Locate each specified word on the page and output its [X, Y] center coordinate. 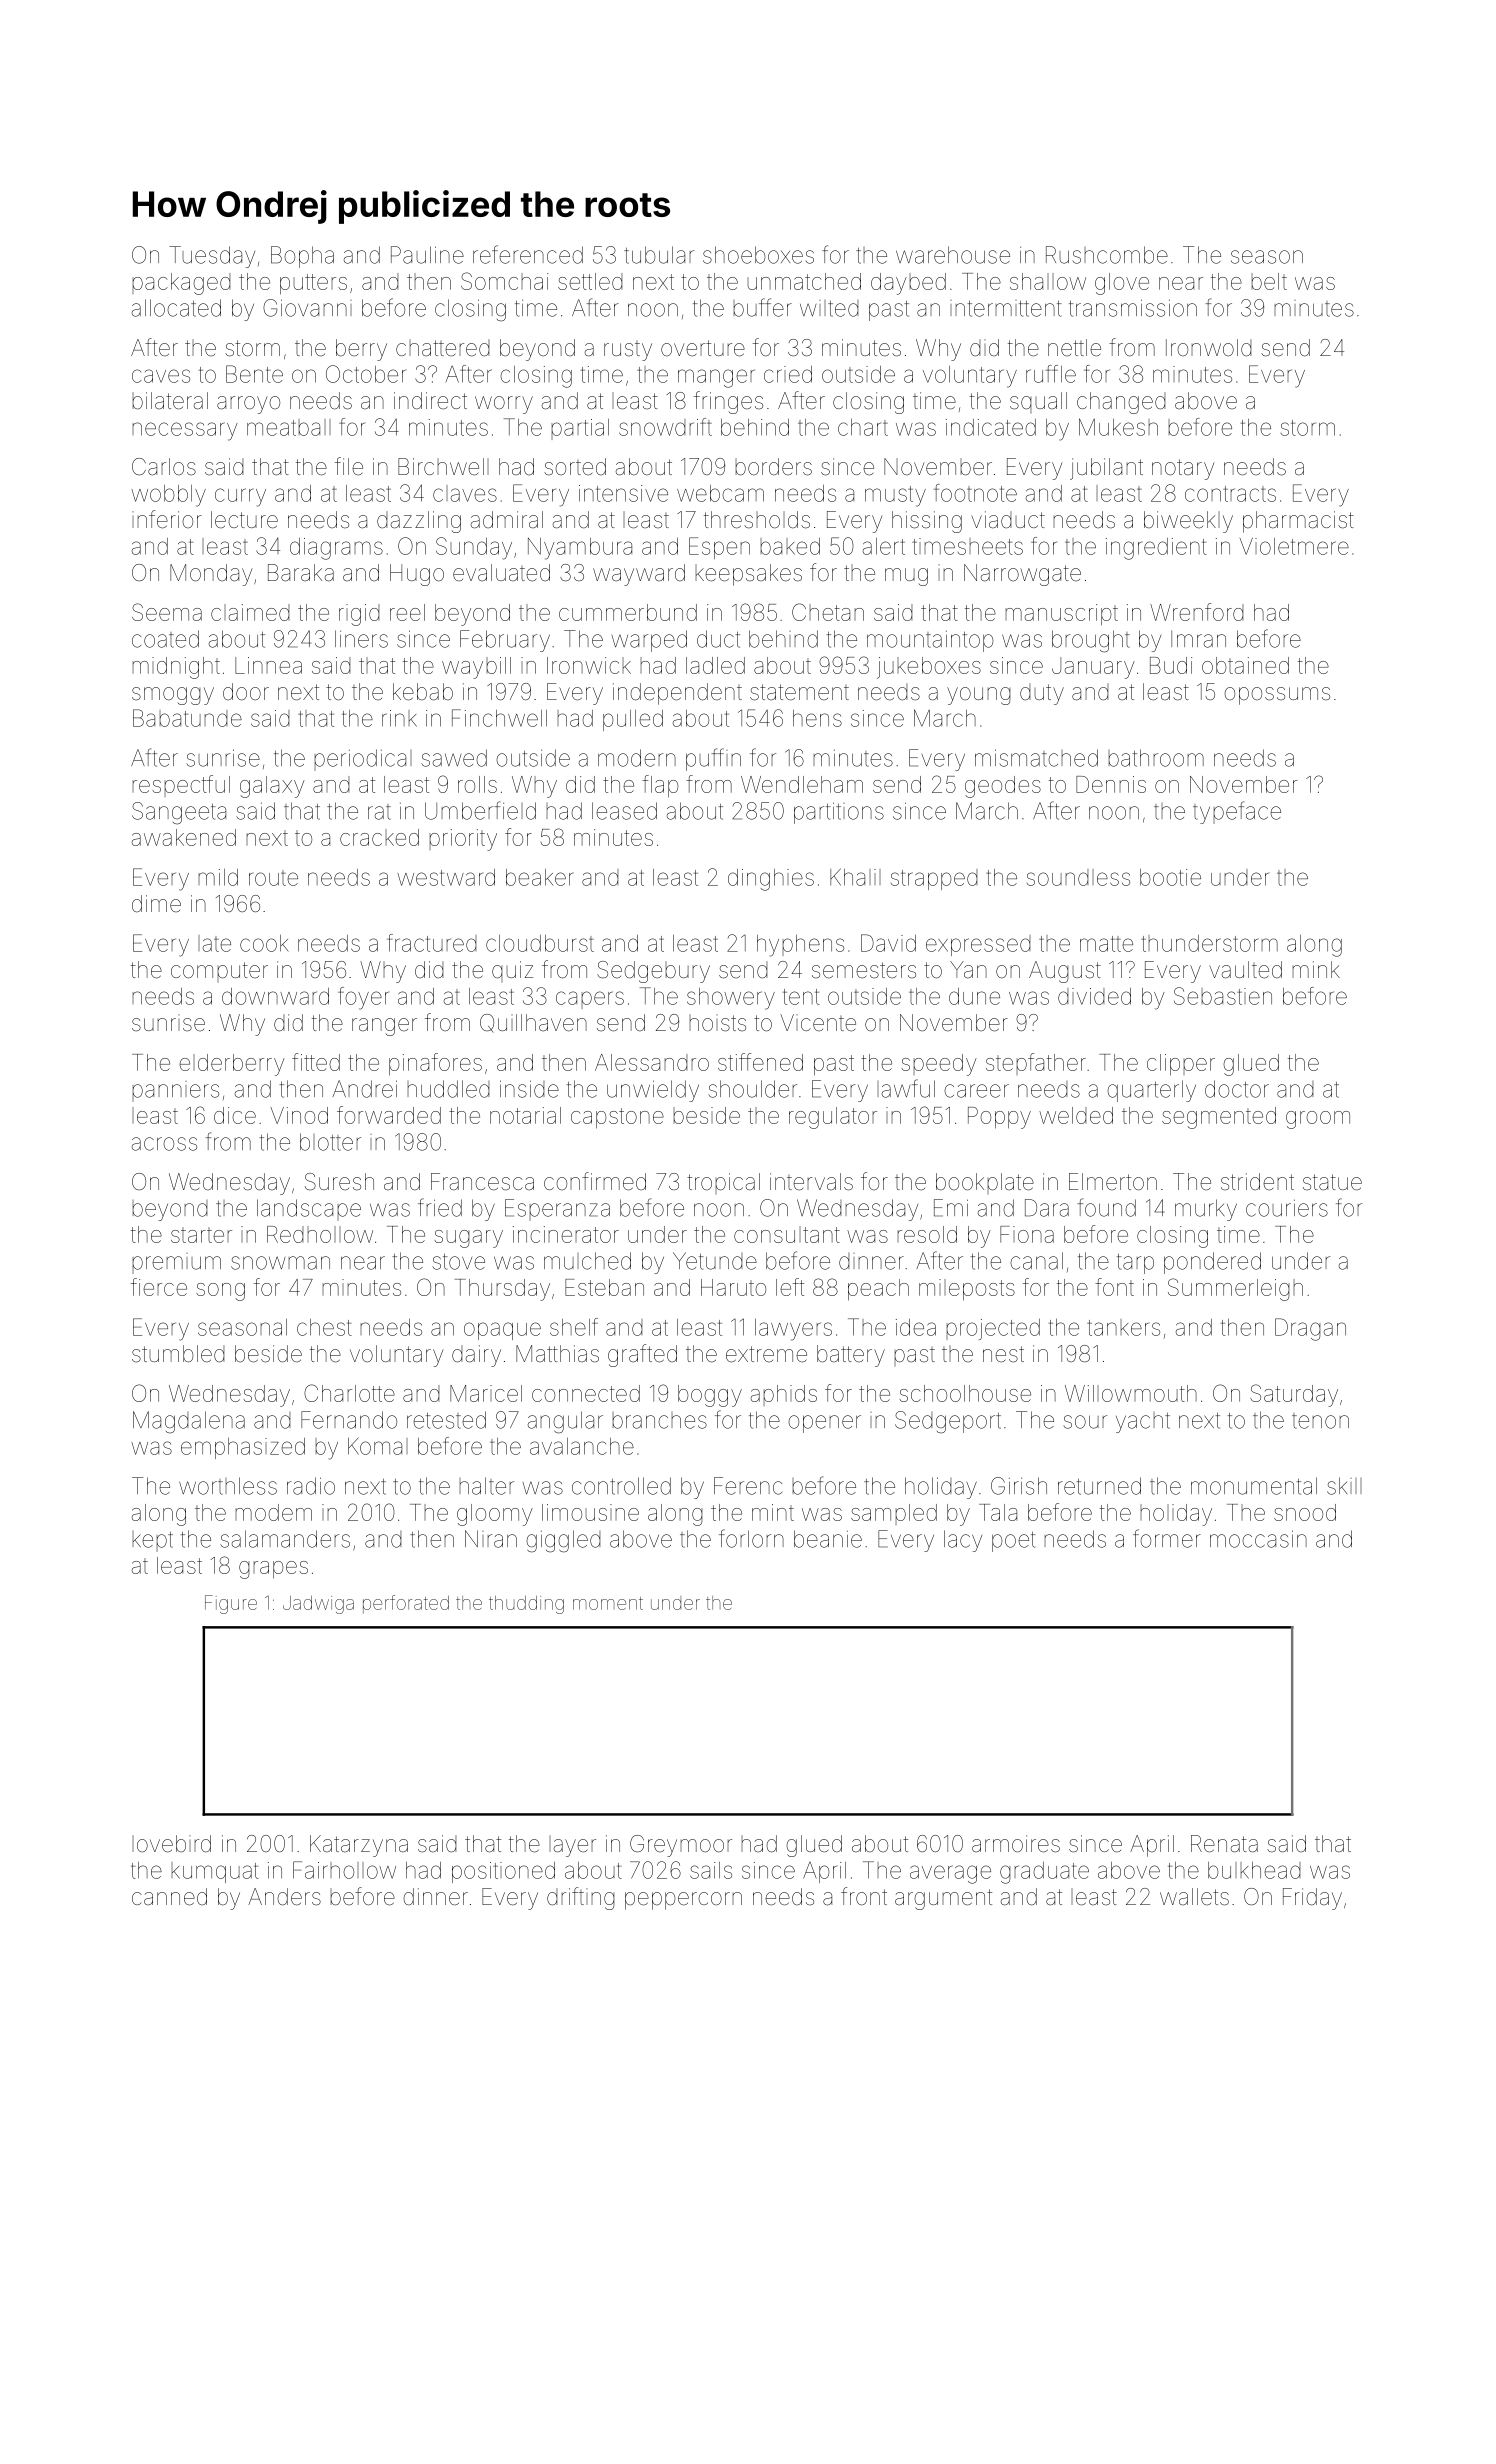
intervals [811, 1182]
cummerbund [628, 612]
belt [1269, 281]
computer [219, 972]
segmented [1219, 1118]
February [505, 641]
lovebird [171, 1843]
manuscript [1061, 614]
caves [161, 376]
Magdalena [189, 1422]
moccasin [1258, 1539]
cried [788, 374]
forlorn [751, 1538]
